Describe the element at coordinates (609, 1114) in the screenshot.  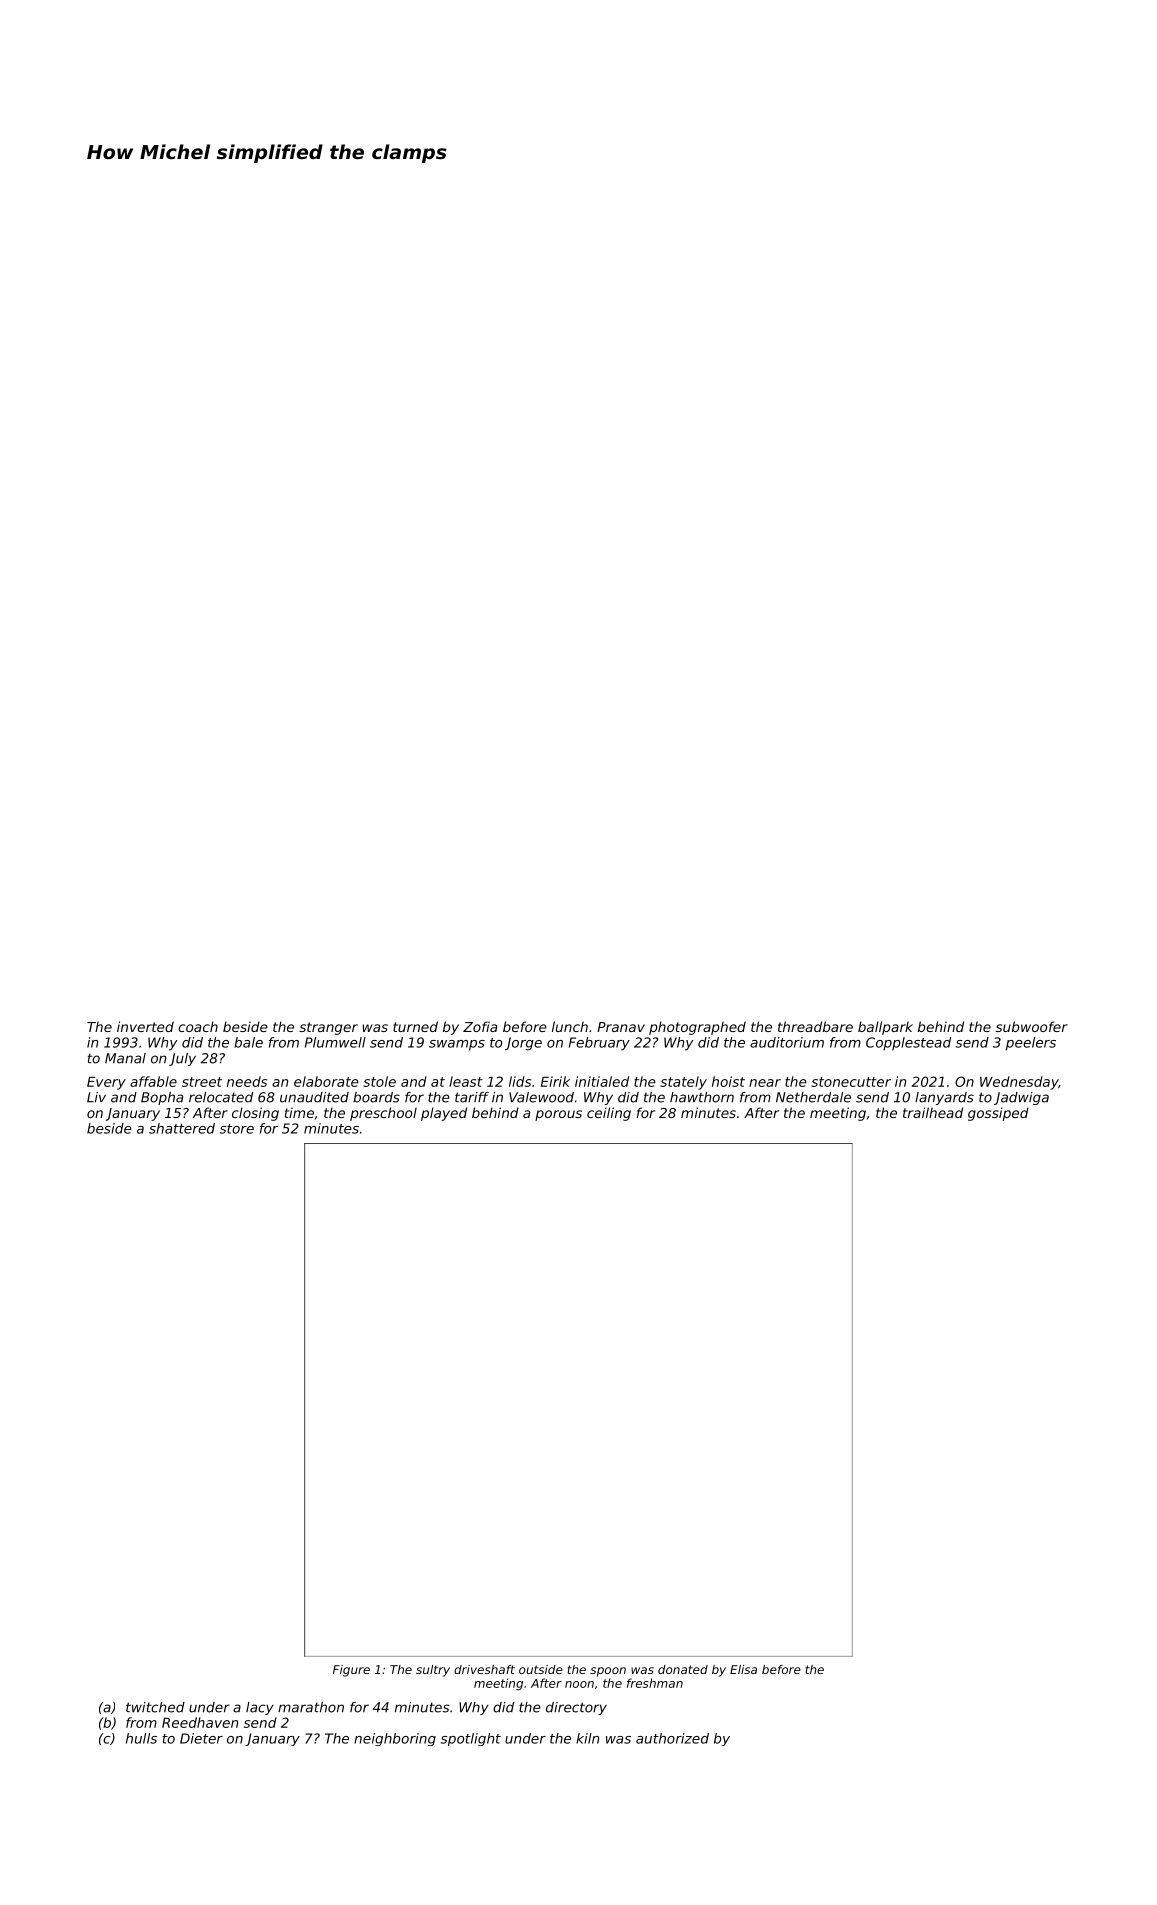
I see `ceiling` at that location.
